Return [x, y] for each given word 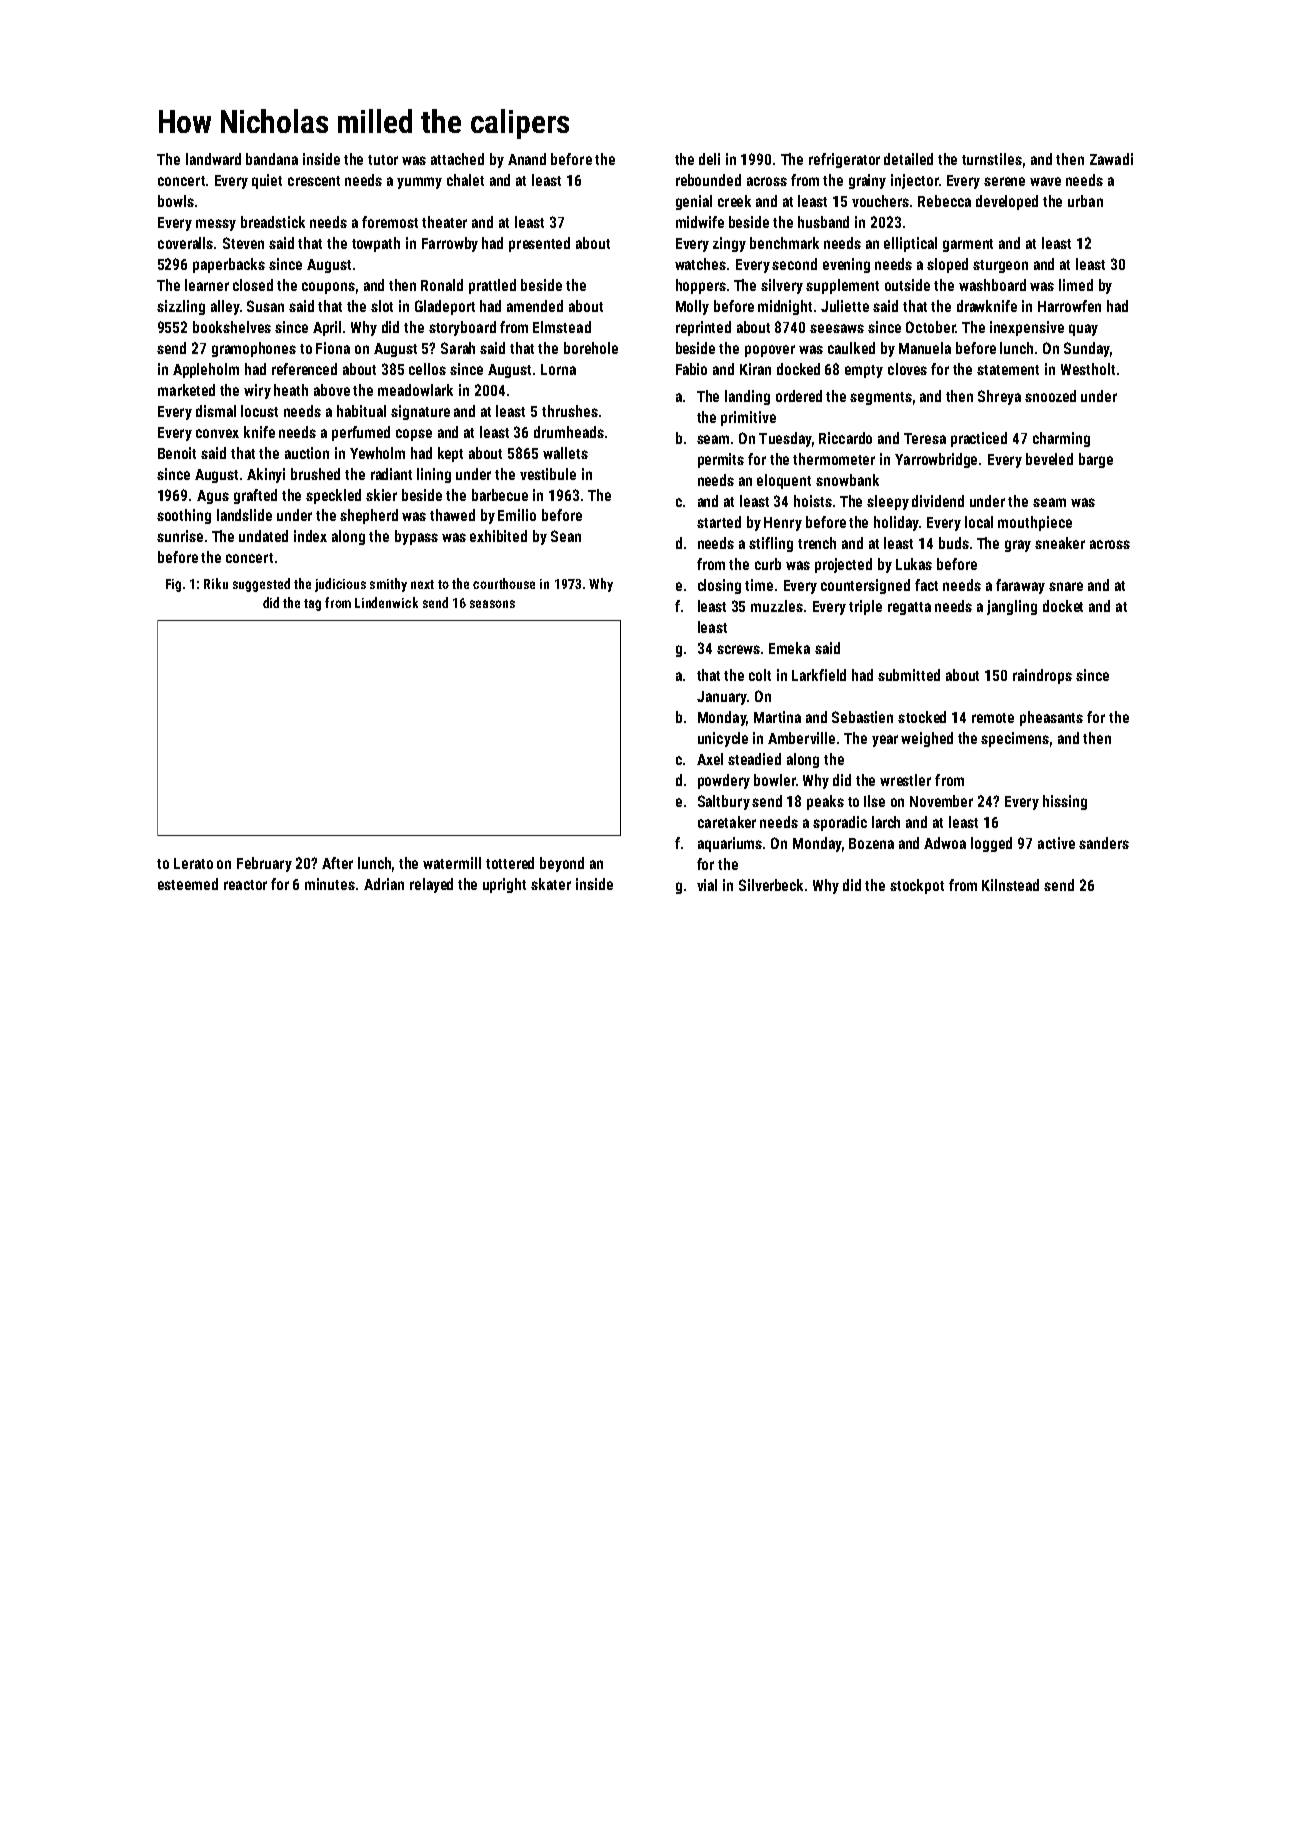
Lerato [193, 863]
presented [539, 244]
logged [991, 844]
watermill [452, 863]
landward [213, 159]
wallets [565, 453]
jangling [1012, 607]
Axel [710, 759]
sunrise [180, 536]
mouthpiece [1035, 523]
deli [709, 159]
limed [1076, 285]
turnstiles [992, 159]
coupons [328, 288]
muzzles [777, 606]
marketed [186, 390]
